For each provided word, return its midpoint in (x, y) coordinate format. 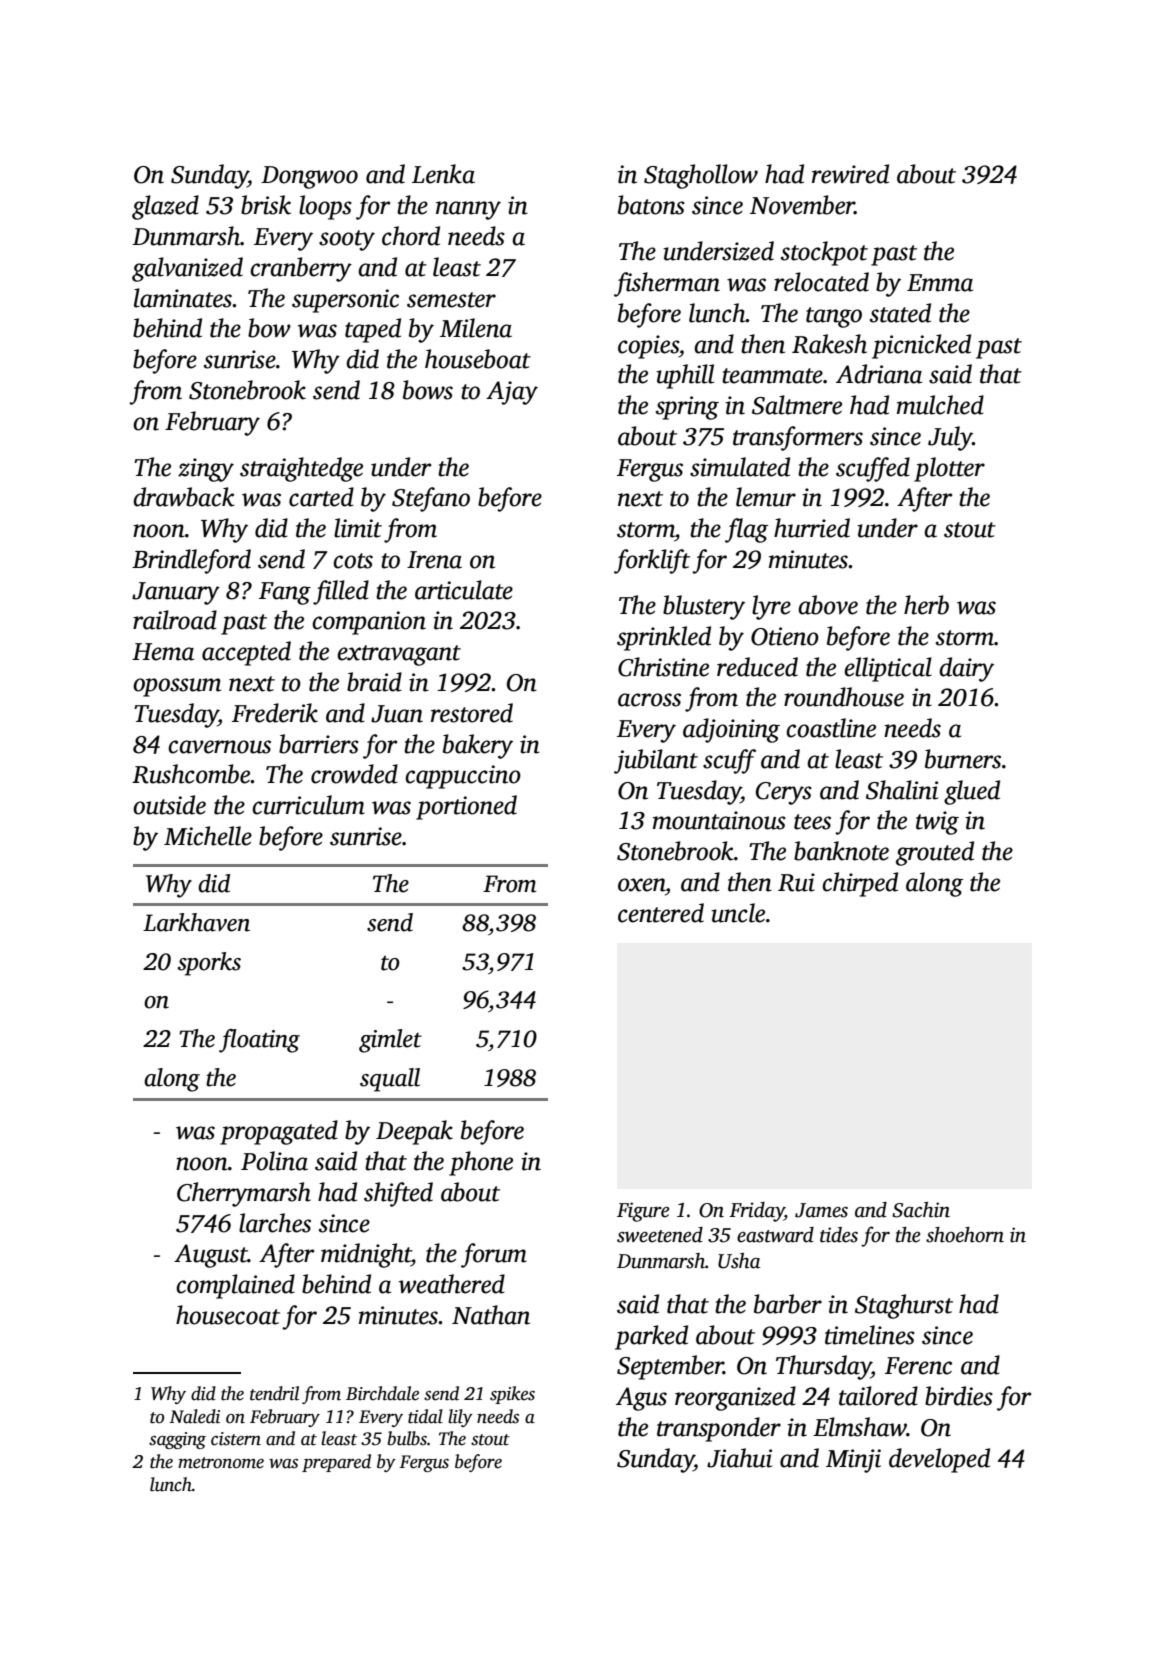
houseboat (478, 359)
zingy (206, 470)
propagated (279, 1132)
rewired (850, 174)
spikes (512, 1395)
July (950, 438)
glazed (165, 207)
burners (963, 759)
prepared (336, 1463)
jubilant (656, 761)
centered (661, 913)
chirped (860, 884)
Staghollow (701, 176)
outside (169, 805)
